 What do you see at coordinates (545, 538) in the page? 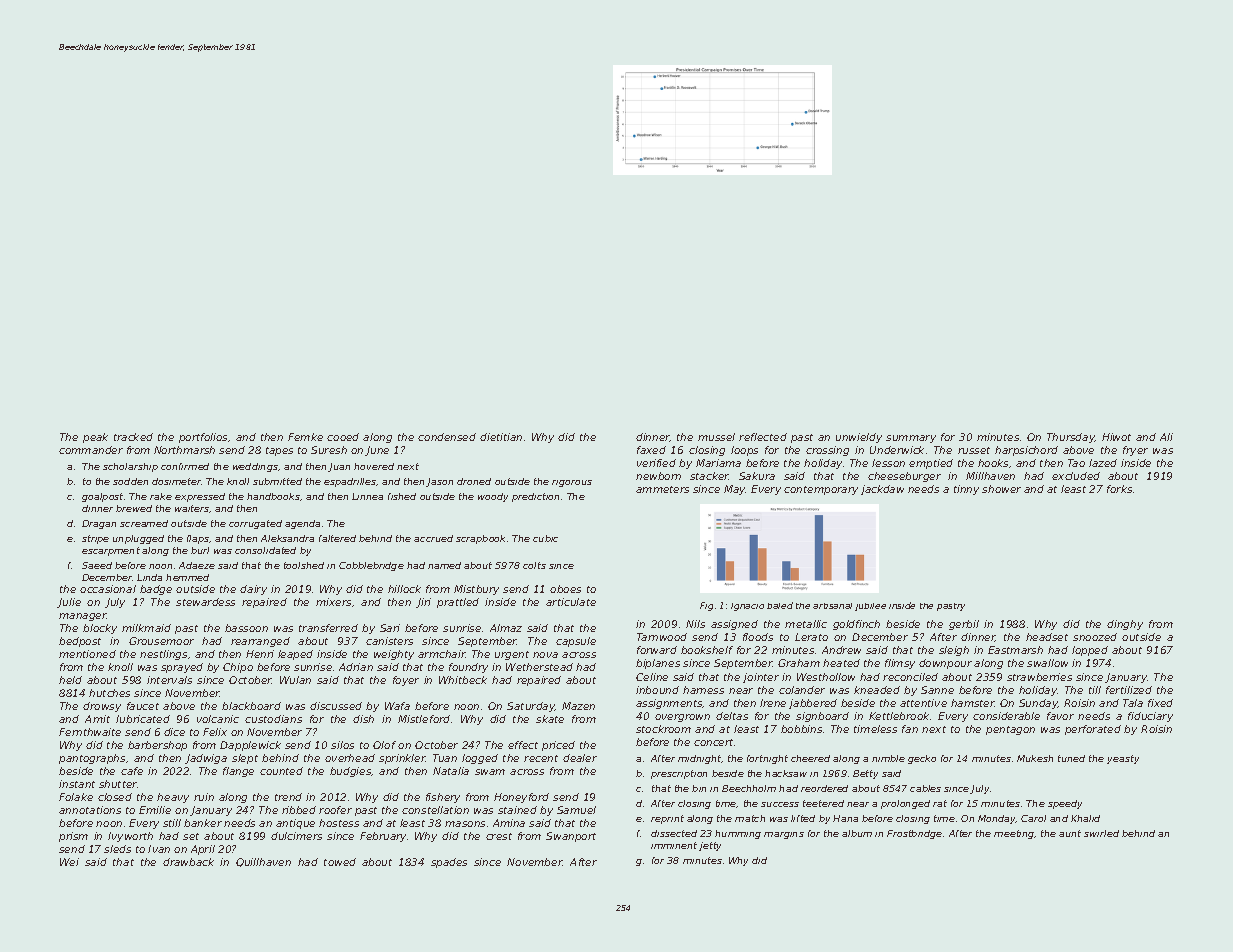
I see `cubic` at bounding box center [545, 538].
